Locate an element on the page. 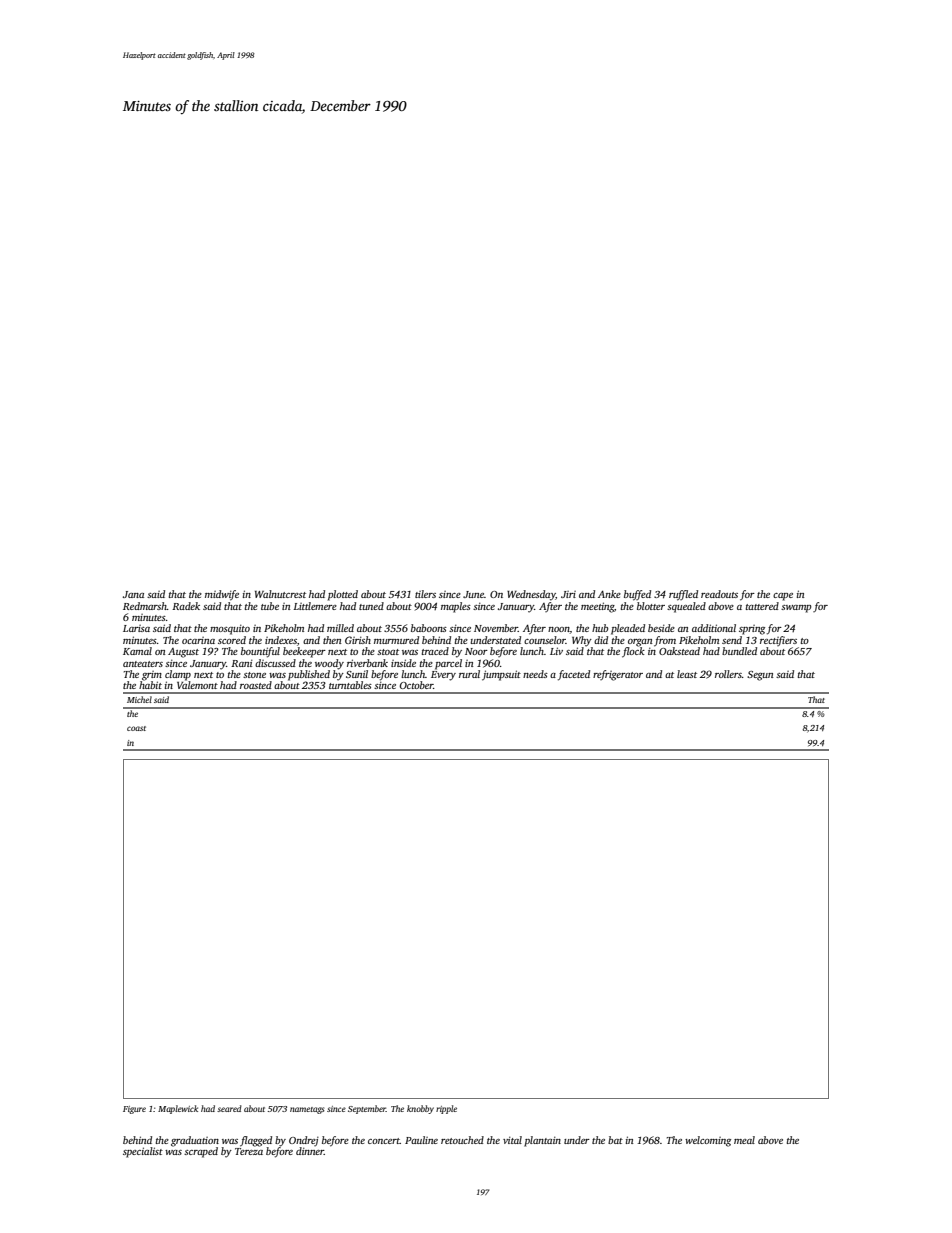  October is located at coordinates (416, 685).
